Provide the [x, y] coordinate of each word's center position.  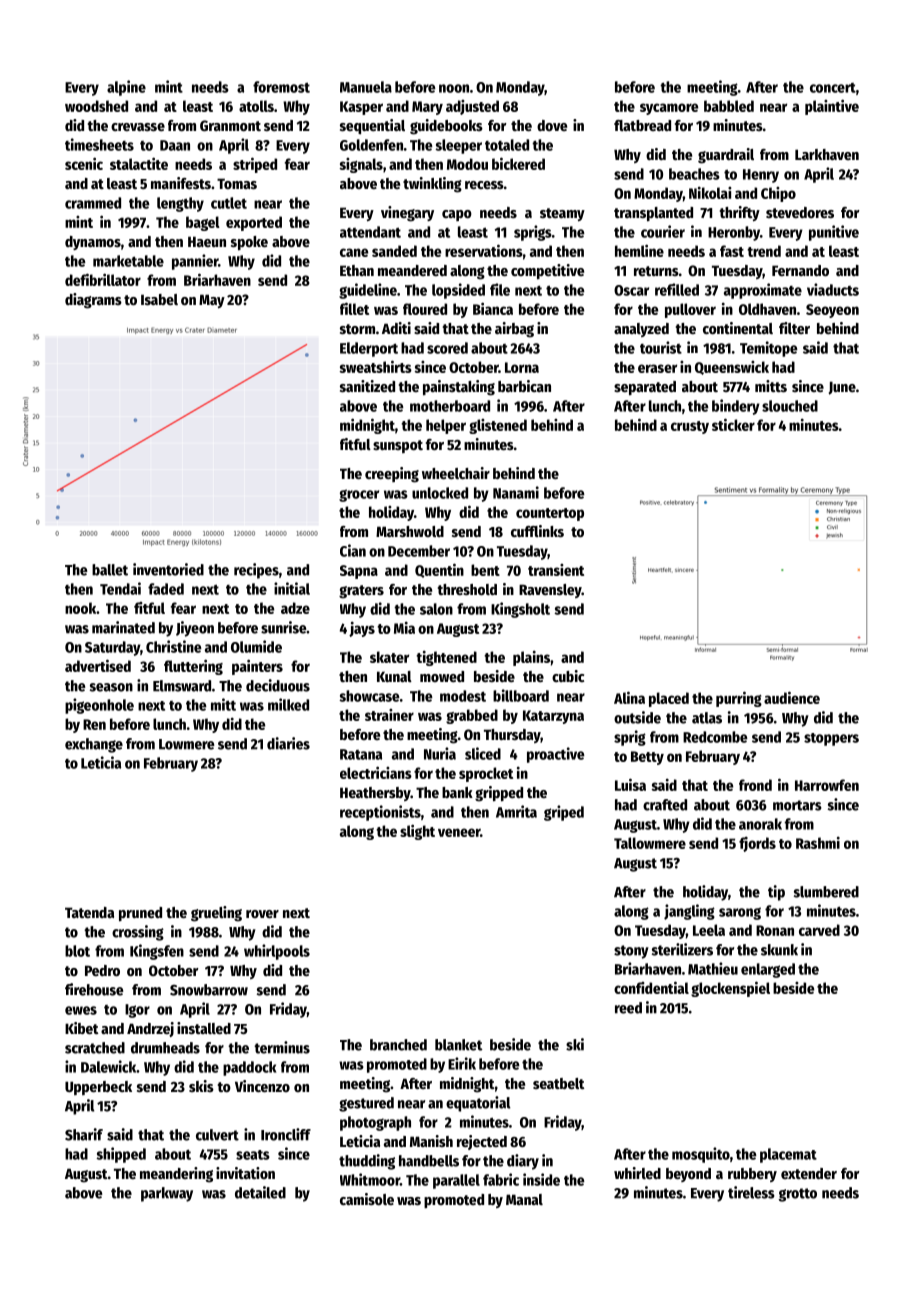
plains [531, 658]
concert [833, 88]
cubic [568, 676]
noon [454, 88]
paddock [249, 1068]
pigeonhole [99, 706]
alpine [126, 88]
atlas [707, 718]
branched [398, 1045]
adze [295, 608]
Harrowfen [827, 785]
